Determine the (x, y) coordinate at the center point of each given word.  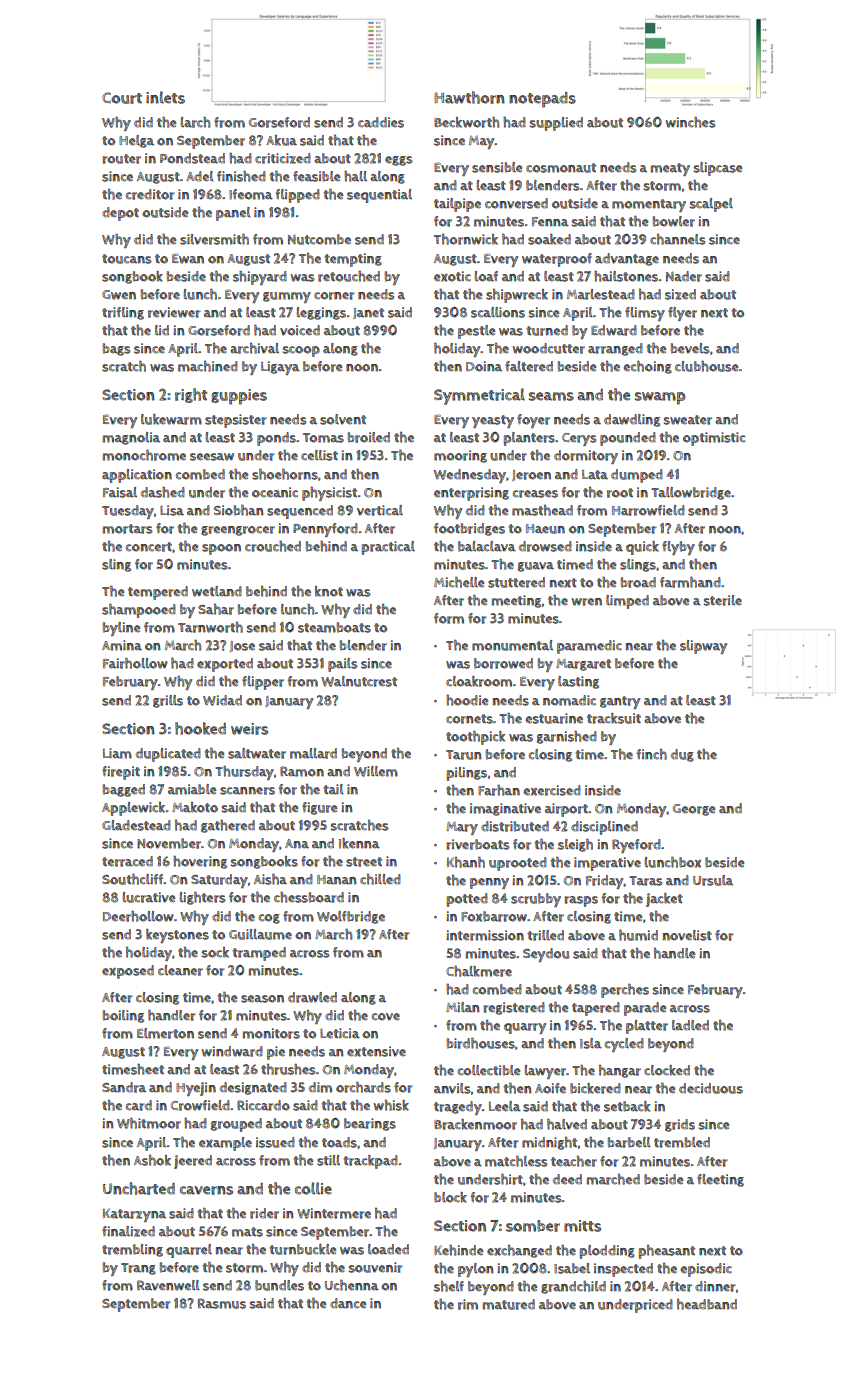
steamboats (334, 627)
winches (691, 122)
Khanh (466, 862)
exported (225, 665)
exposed (128, 972)
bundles (279, 1285)
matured (509, 1304)
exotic (452, 276)
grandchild (573, 1287)
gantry (620, 702)
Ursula (713, 880)
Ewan (188, 259)
